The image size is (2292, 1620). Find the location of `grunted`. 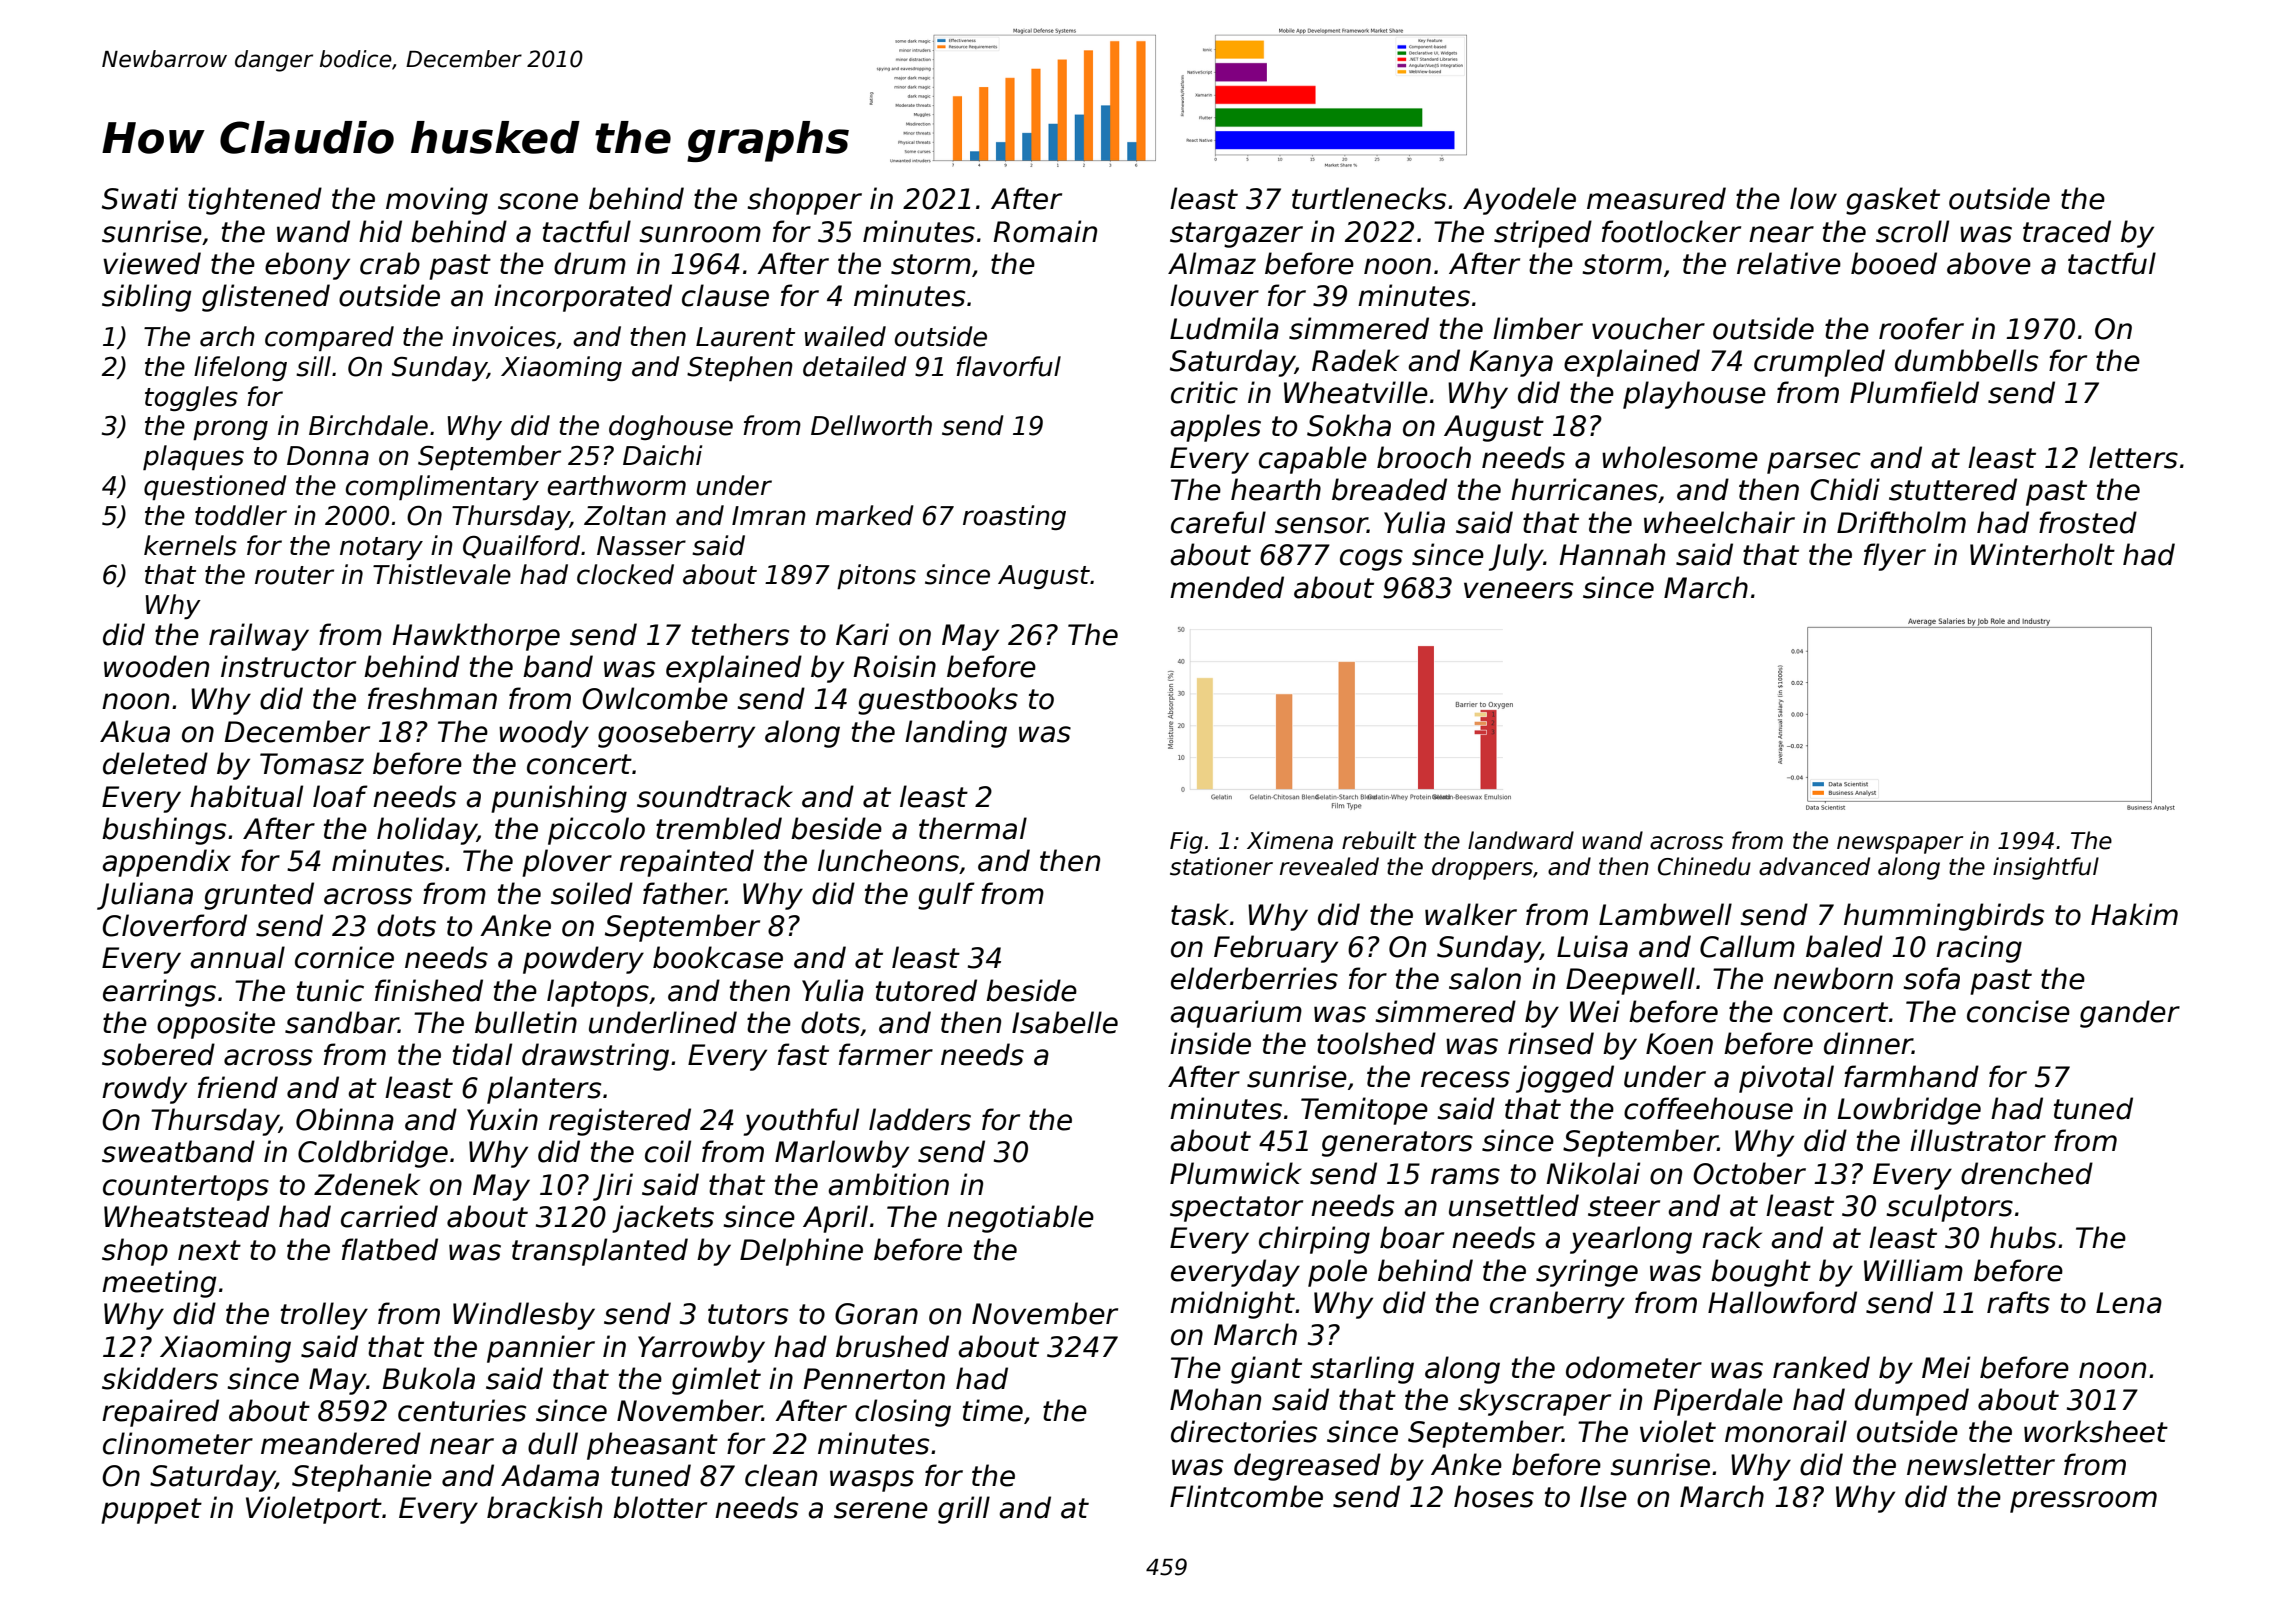

grunted is located at coordinates (259, 896).
